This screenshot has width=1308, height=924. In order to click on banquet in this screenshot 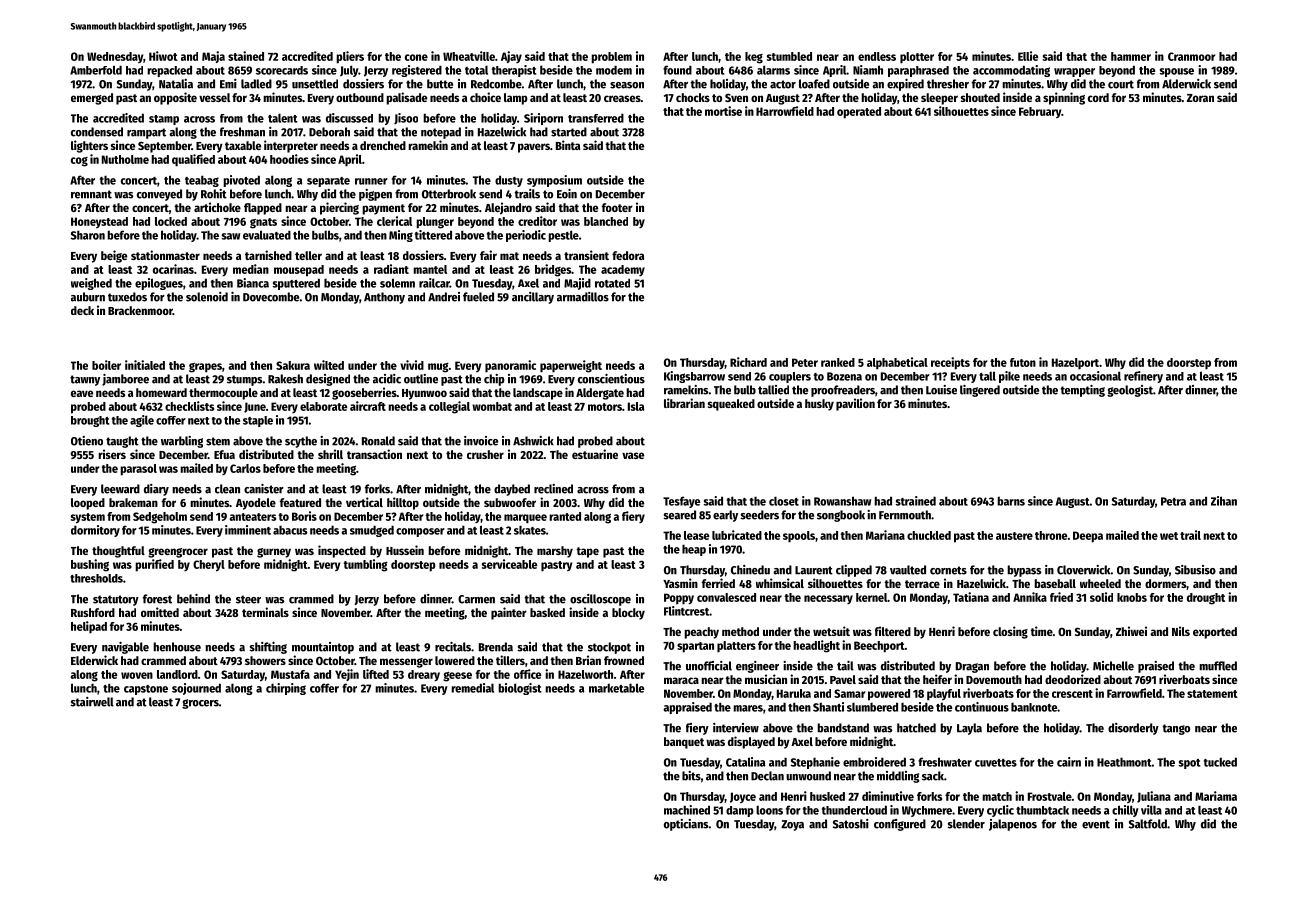, I will do `click(684, 743)`.
